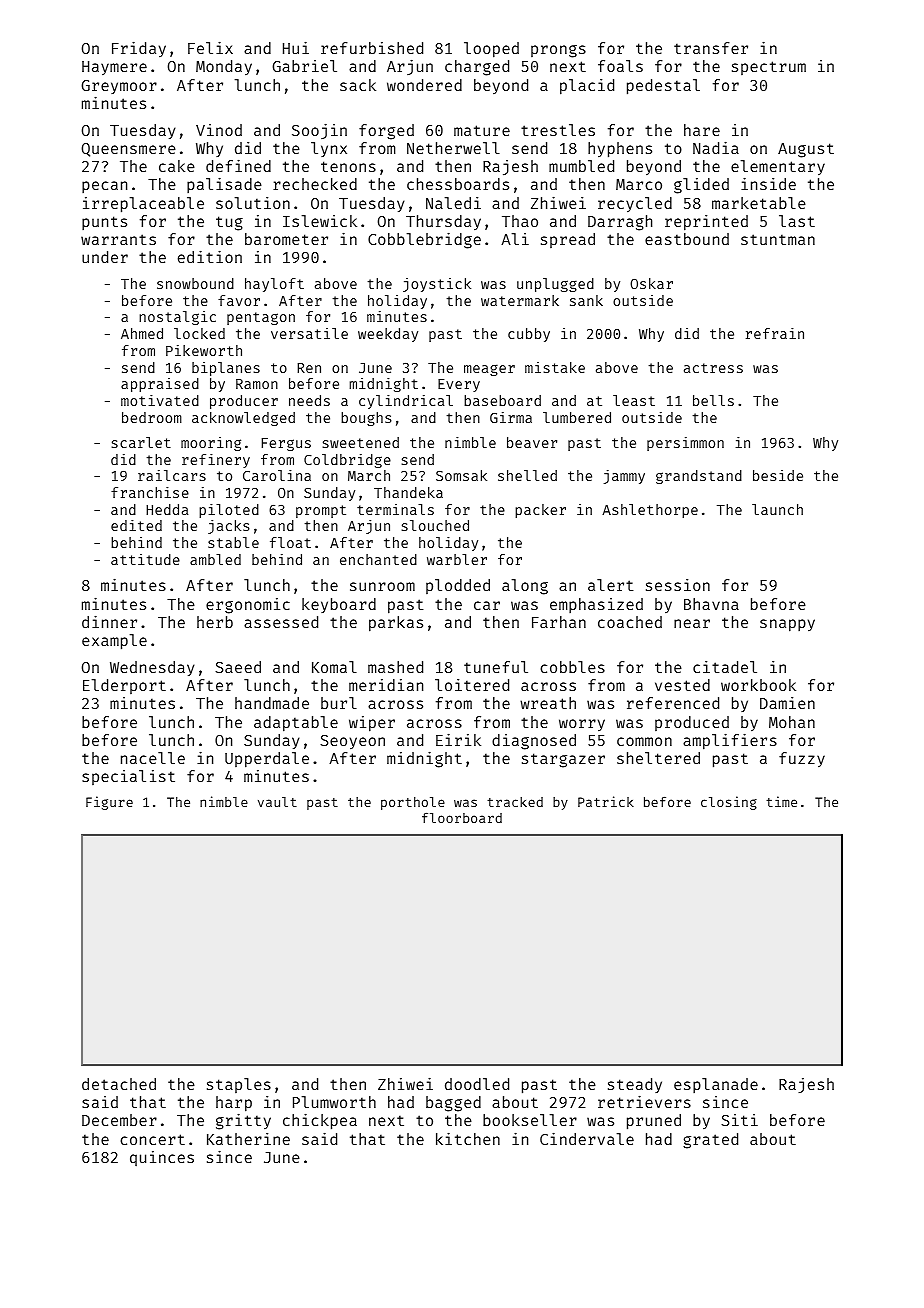 This document has width=924, height=1308. What do you see at coordinates (792, 722) in the document?
I see `Mohan` at bounding box center [792, 722].
